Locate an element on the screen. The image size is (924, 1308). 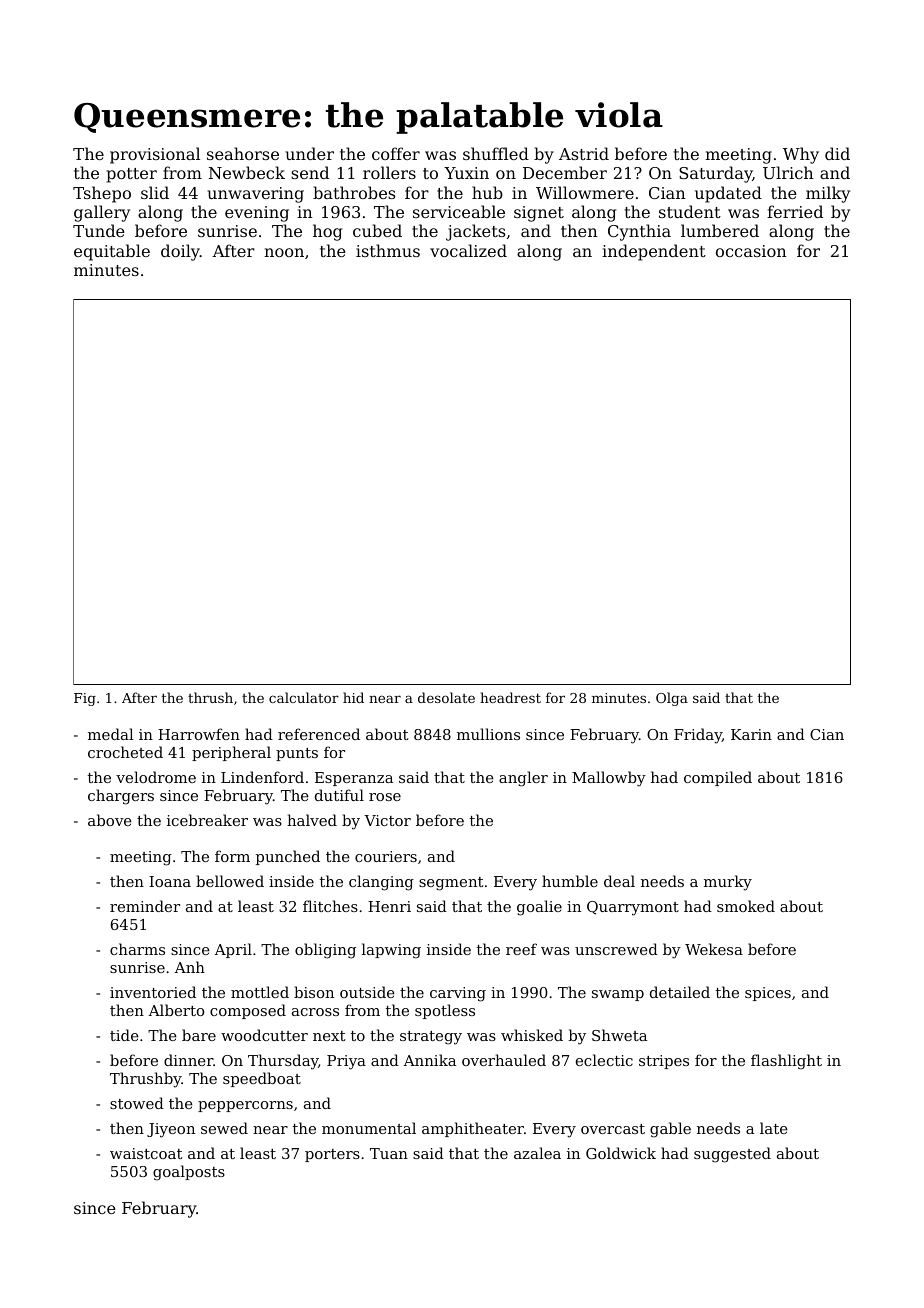
vocalized is located at coordinates (468, 250).
